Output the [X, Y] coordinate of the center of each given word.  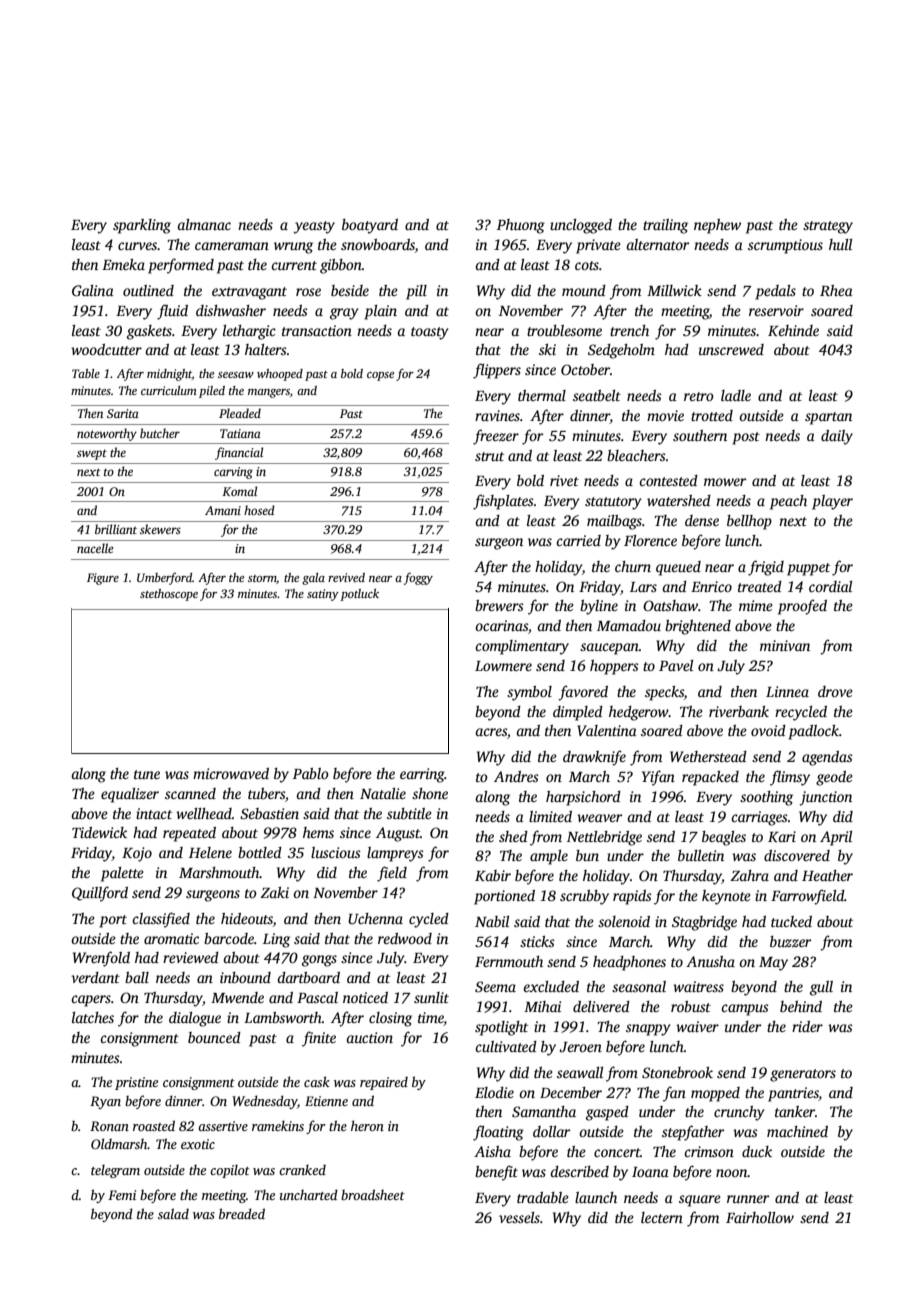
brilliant [116, 529]
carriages [759, 818]
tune [147, 774]
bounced [214, 1037]
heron [367, 1125]
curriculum [169, 390]
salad [173, 1213]
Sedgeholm [621, 351]
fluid [172, 312]
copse [380, 376]
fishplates [503, 502]
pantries [793, 1094]
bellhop [749, 522]
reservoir [776, 310]
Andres [516, 776]
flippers [497, 371]
